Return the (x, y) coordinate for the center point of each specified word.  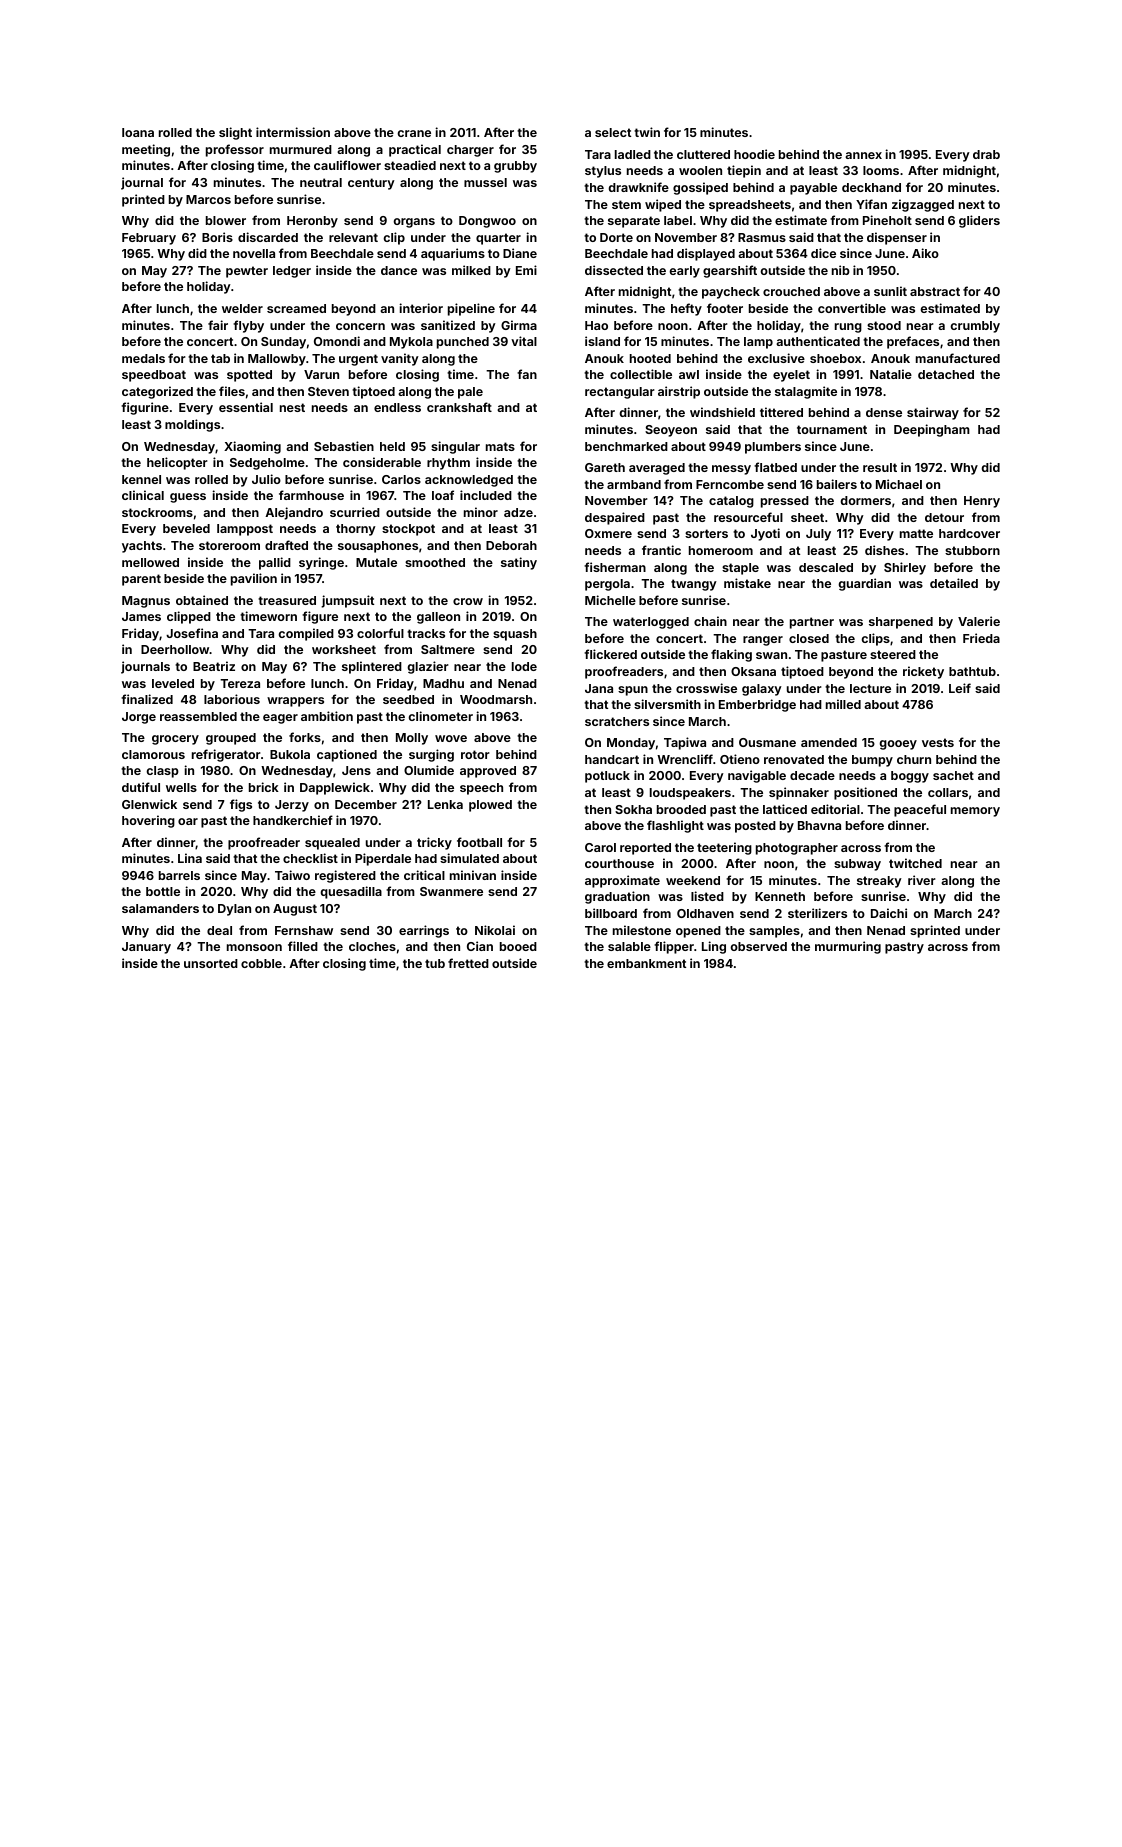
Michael (899, 484)
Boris (217, 237)
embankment (646, 963)
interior (421, 308)
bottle (163, 891)
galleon (438, 618)
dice (823, 253)
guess (188, 498)
